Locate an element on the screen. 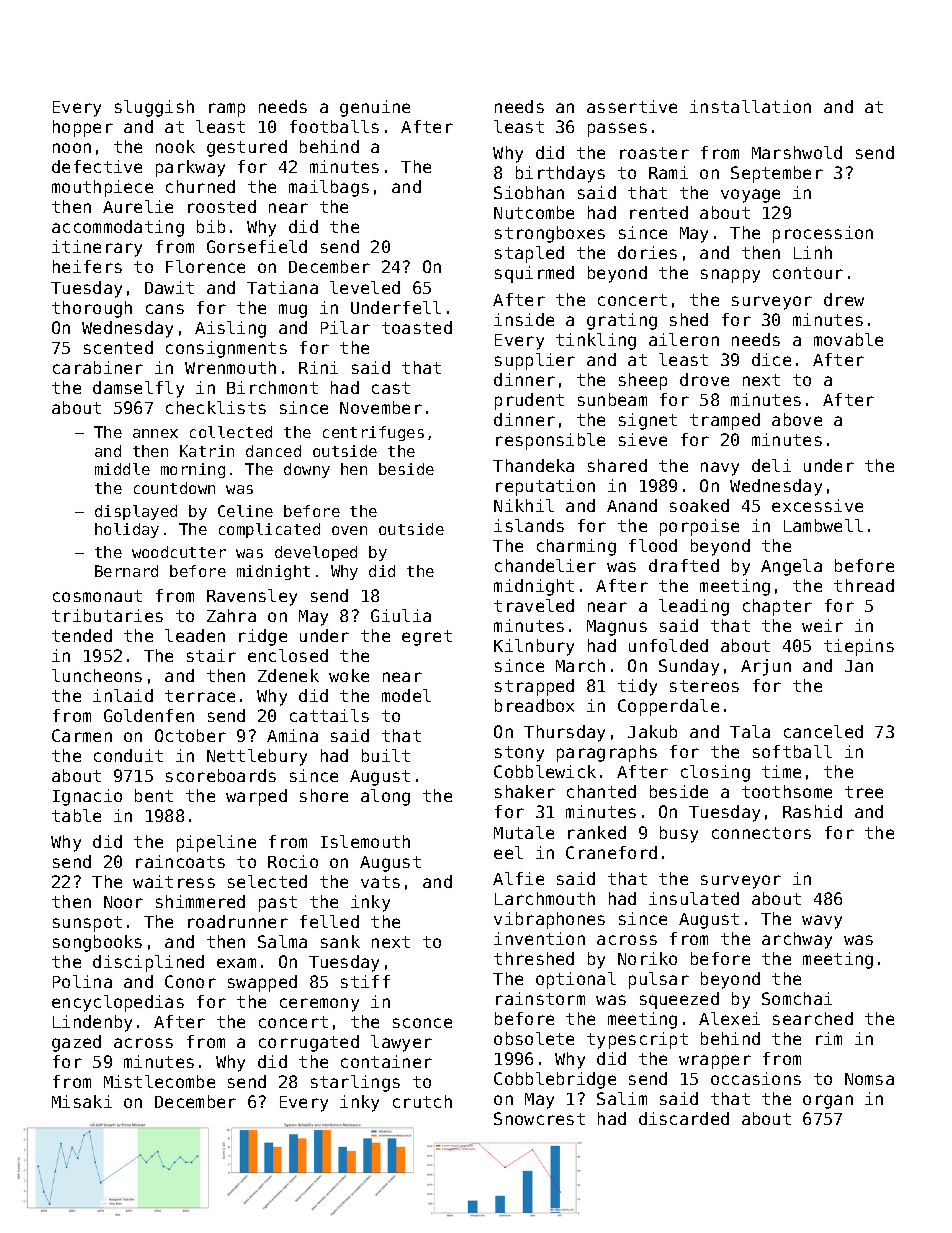 The height and width of the screenshot is (1233, 952). procession is located at coordinates (823, 234).
